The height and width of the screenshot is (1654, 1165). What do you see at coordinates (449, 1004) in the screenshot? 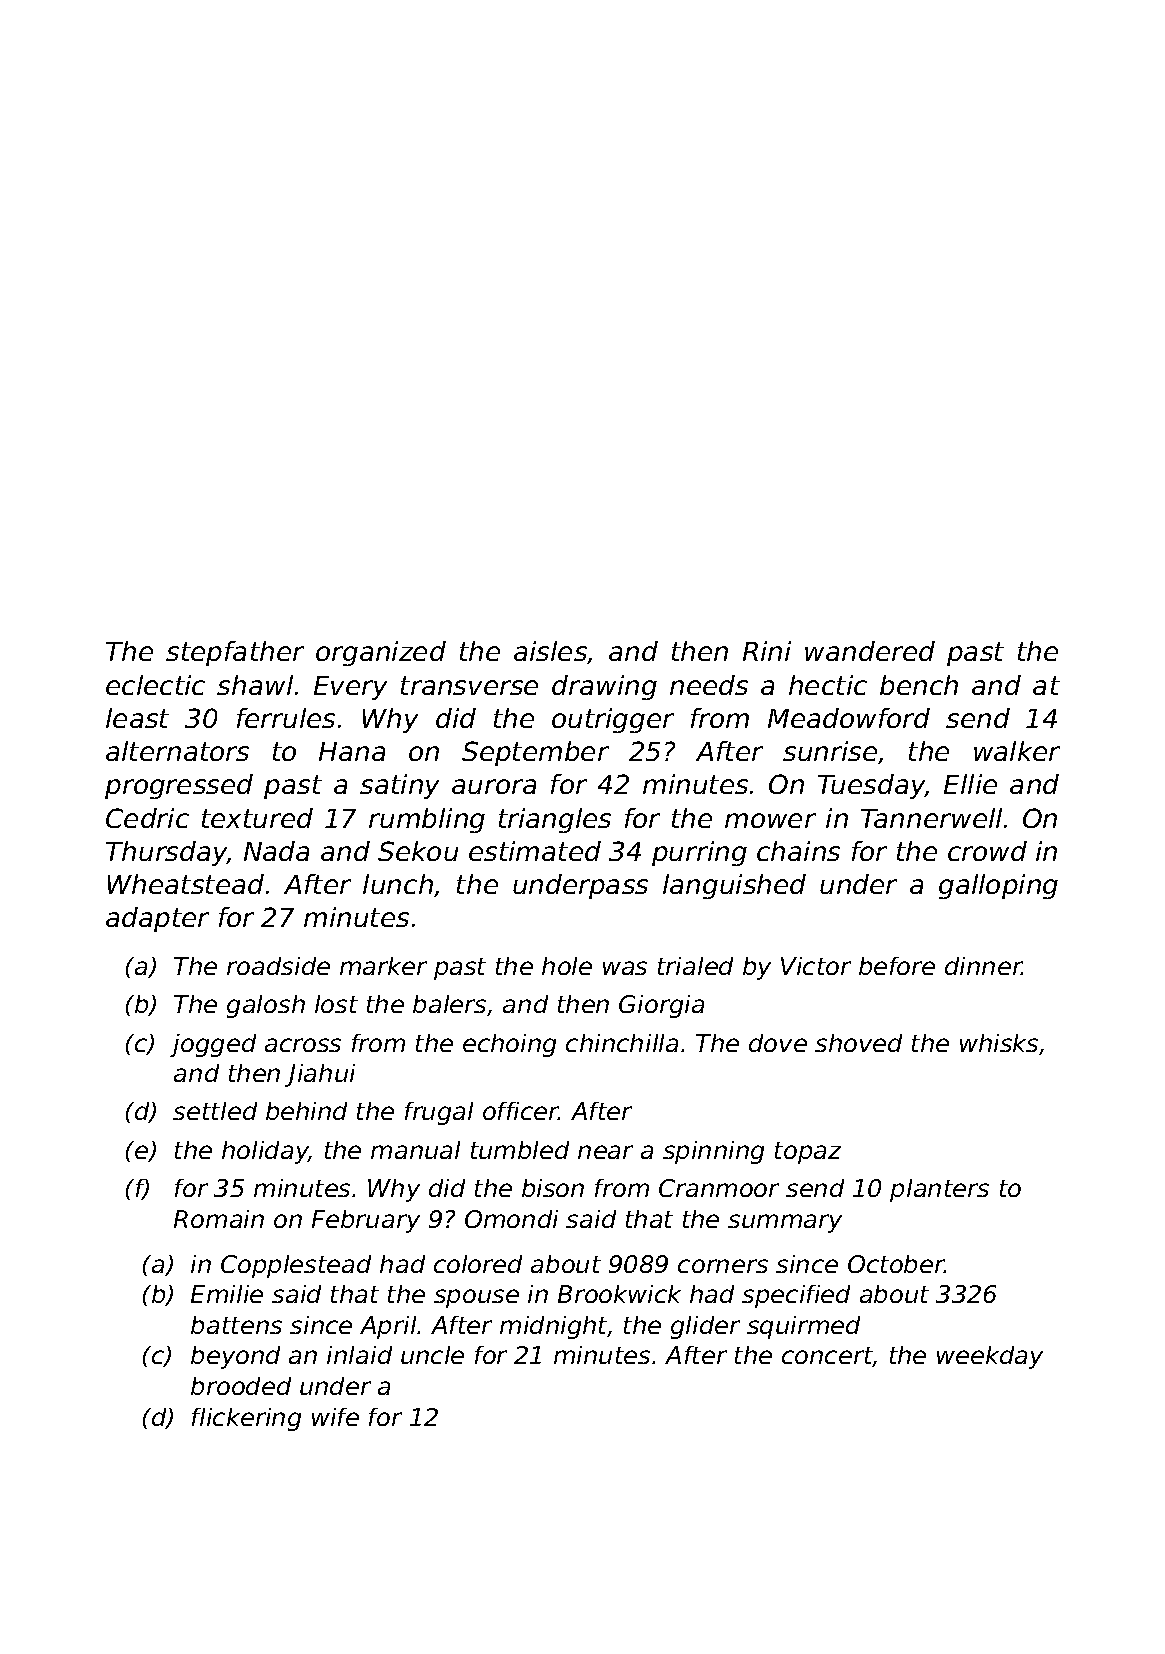
I see `balers` at bounding box center [449, 1004].
